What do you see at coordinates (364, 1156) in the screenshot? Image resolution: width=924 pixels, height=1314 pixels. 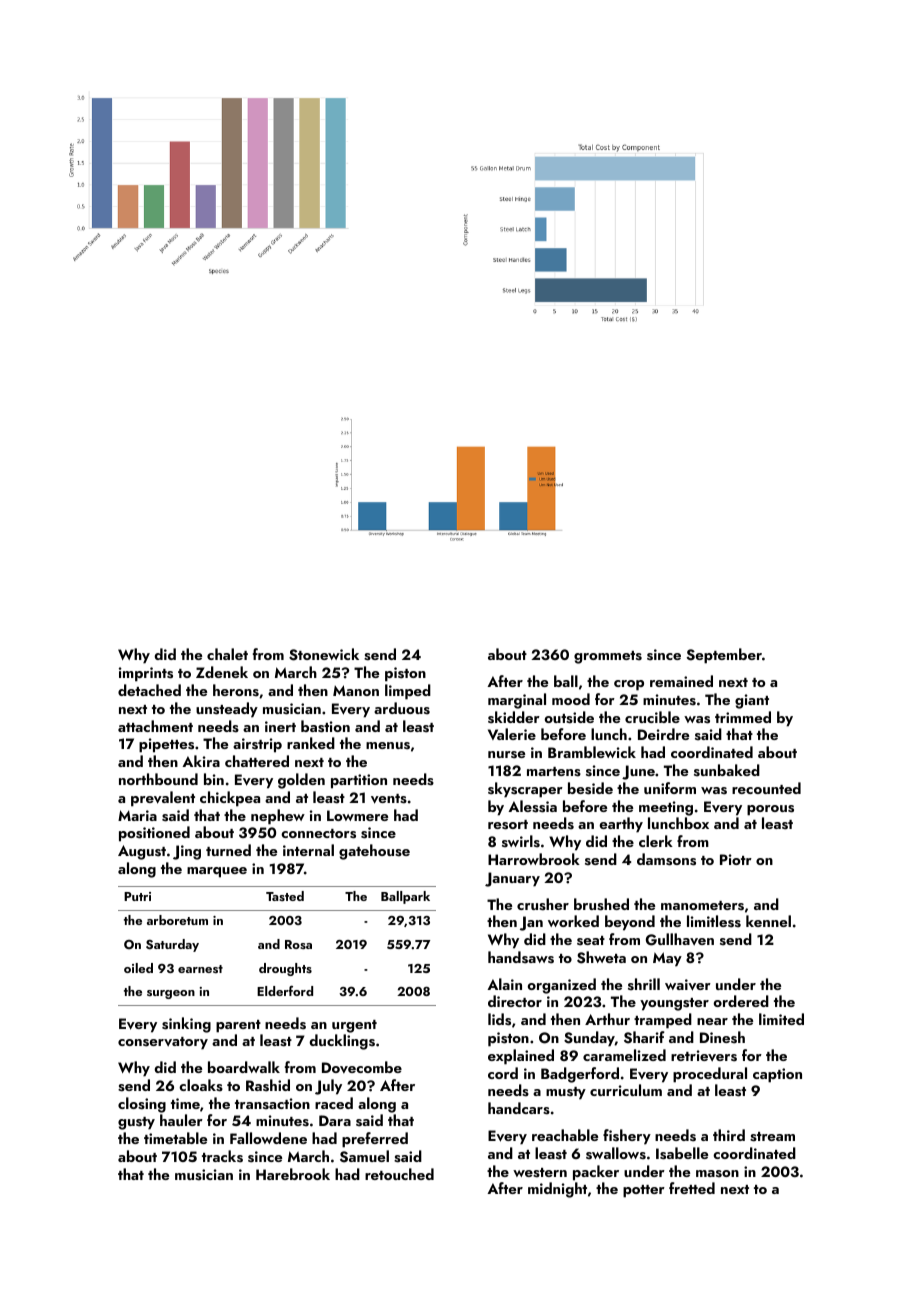 I see `Samuel` at bounding box center [364, 1156].
